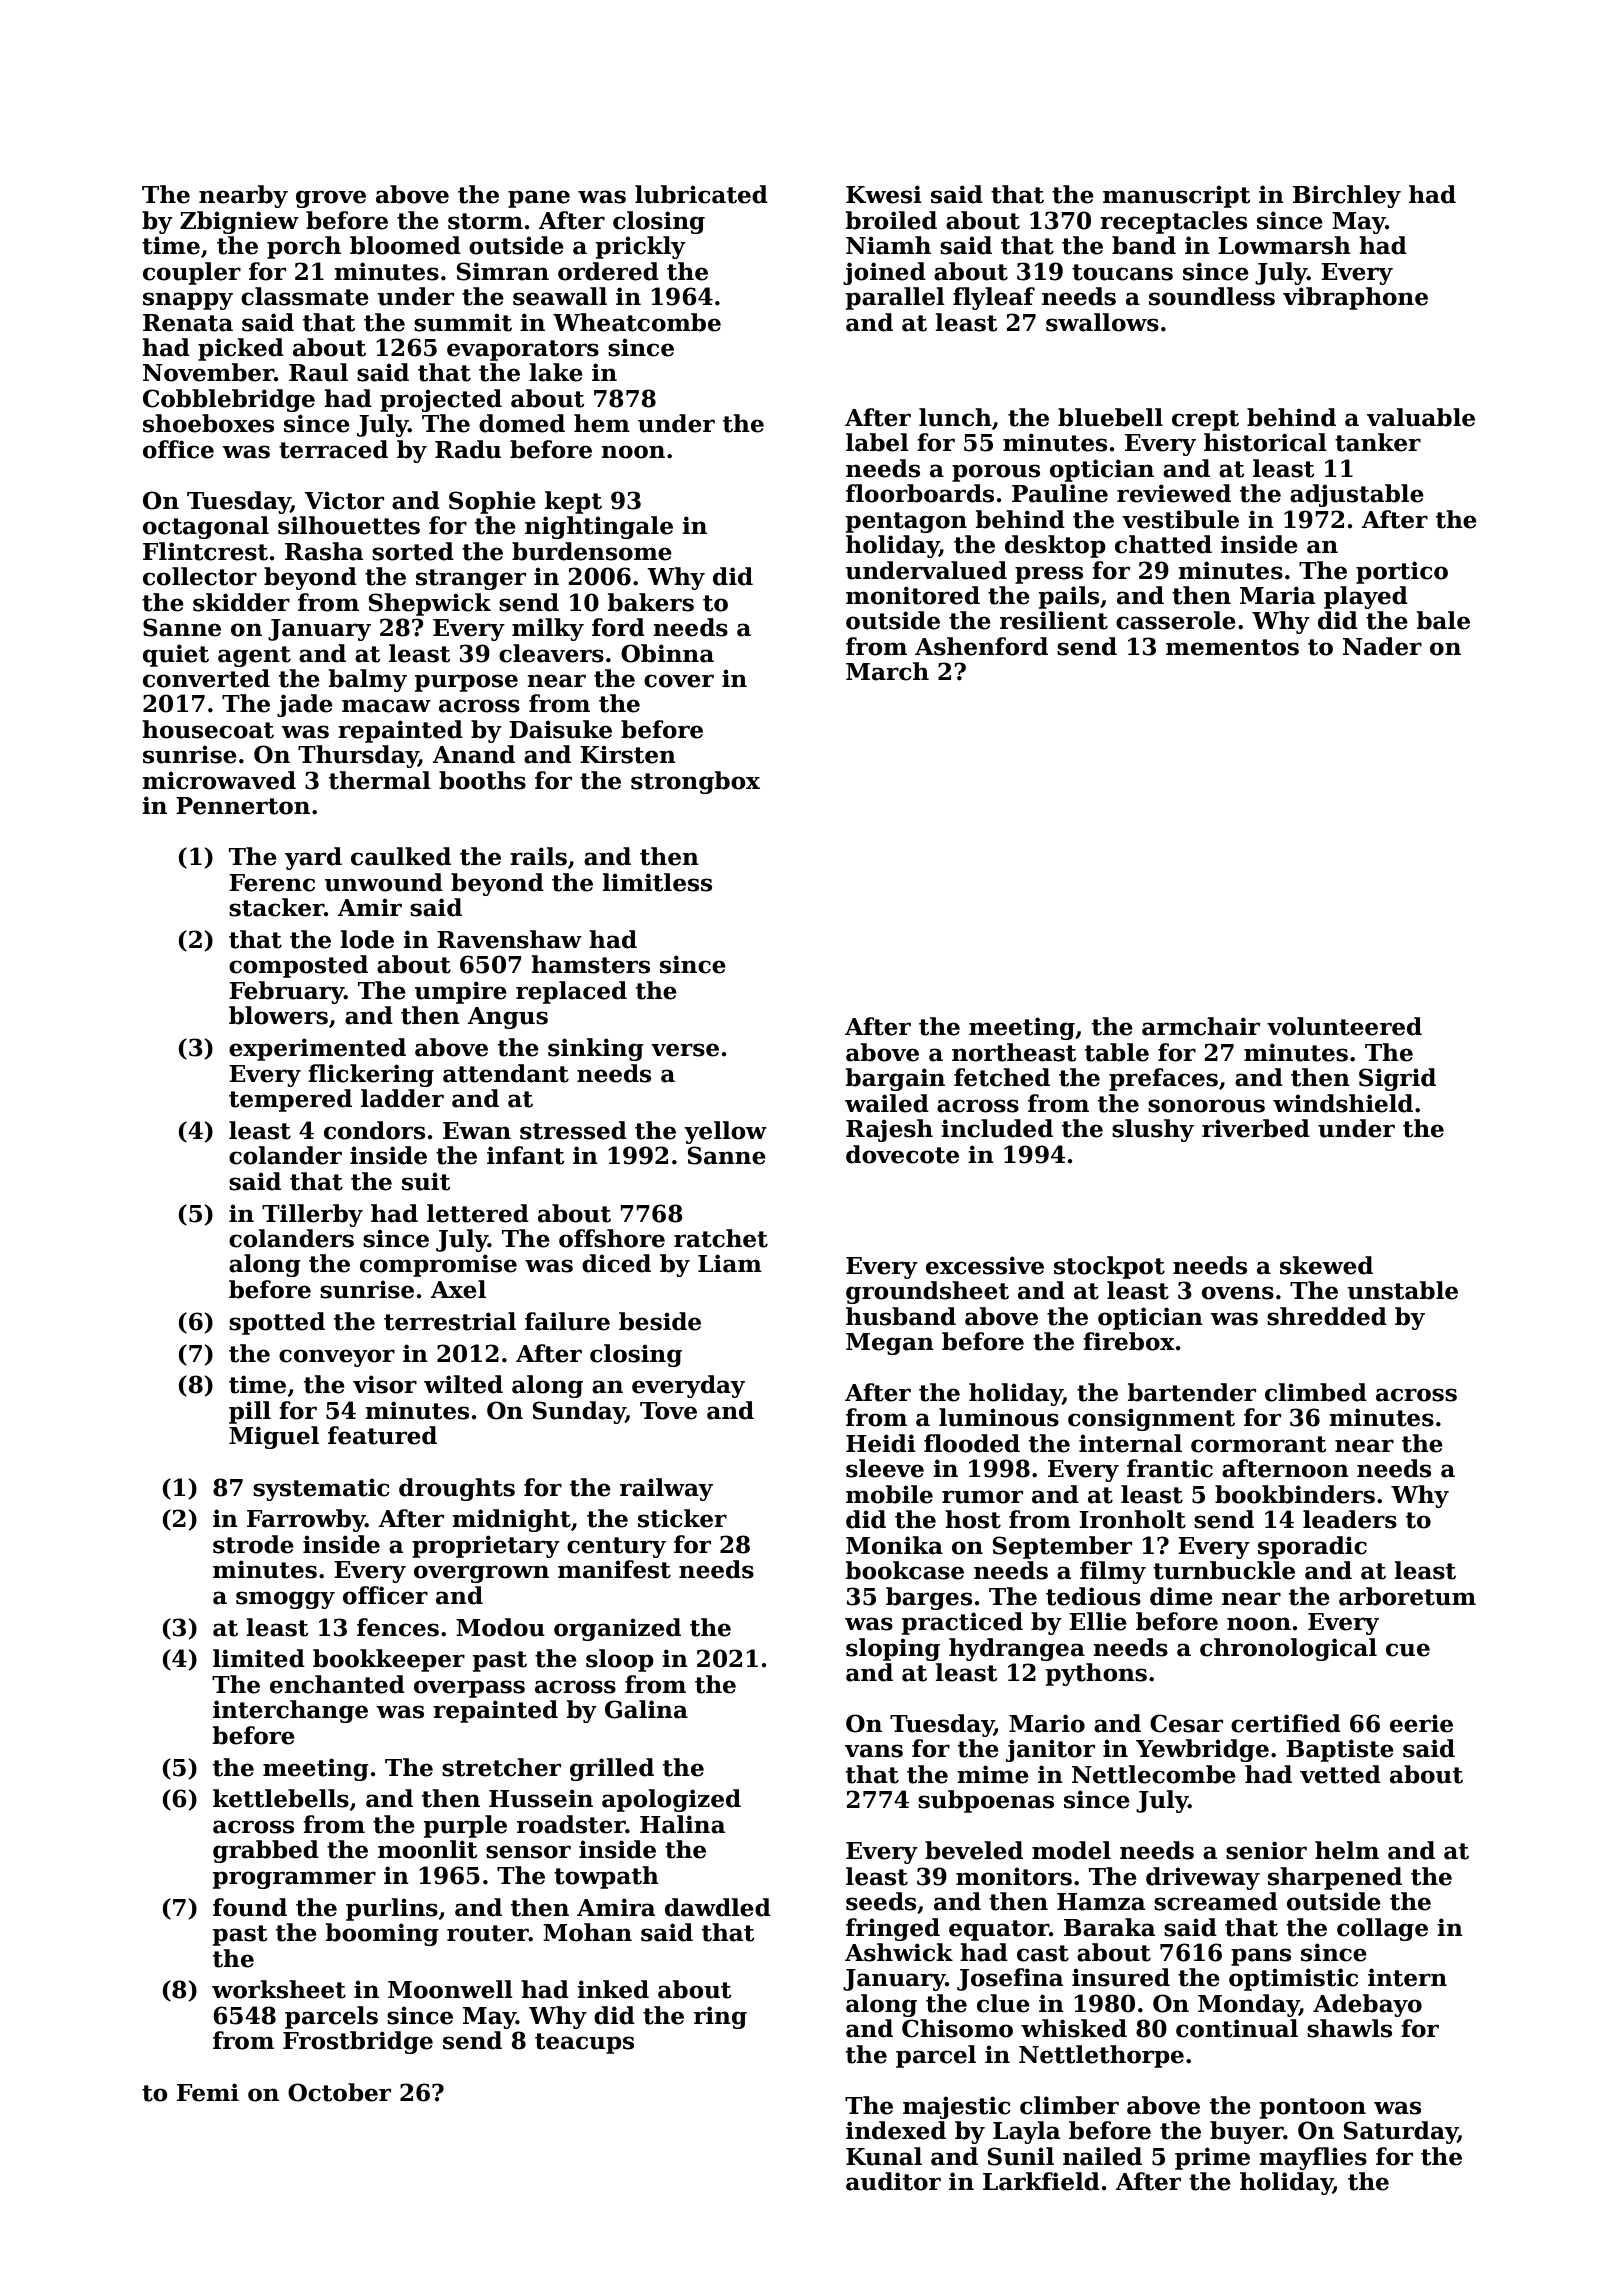 The height and width of the screenshot is (2292, 1620). Describe the element at coordinates (671, 1800) in the screenshot. I see `apologized` at that location.
